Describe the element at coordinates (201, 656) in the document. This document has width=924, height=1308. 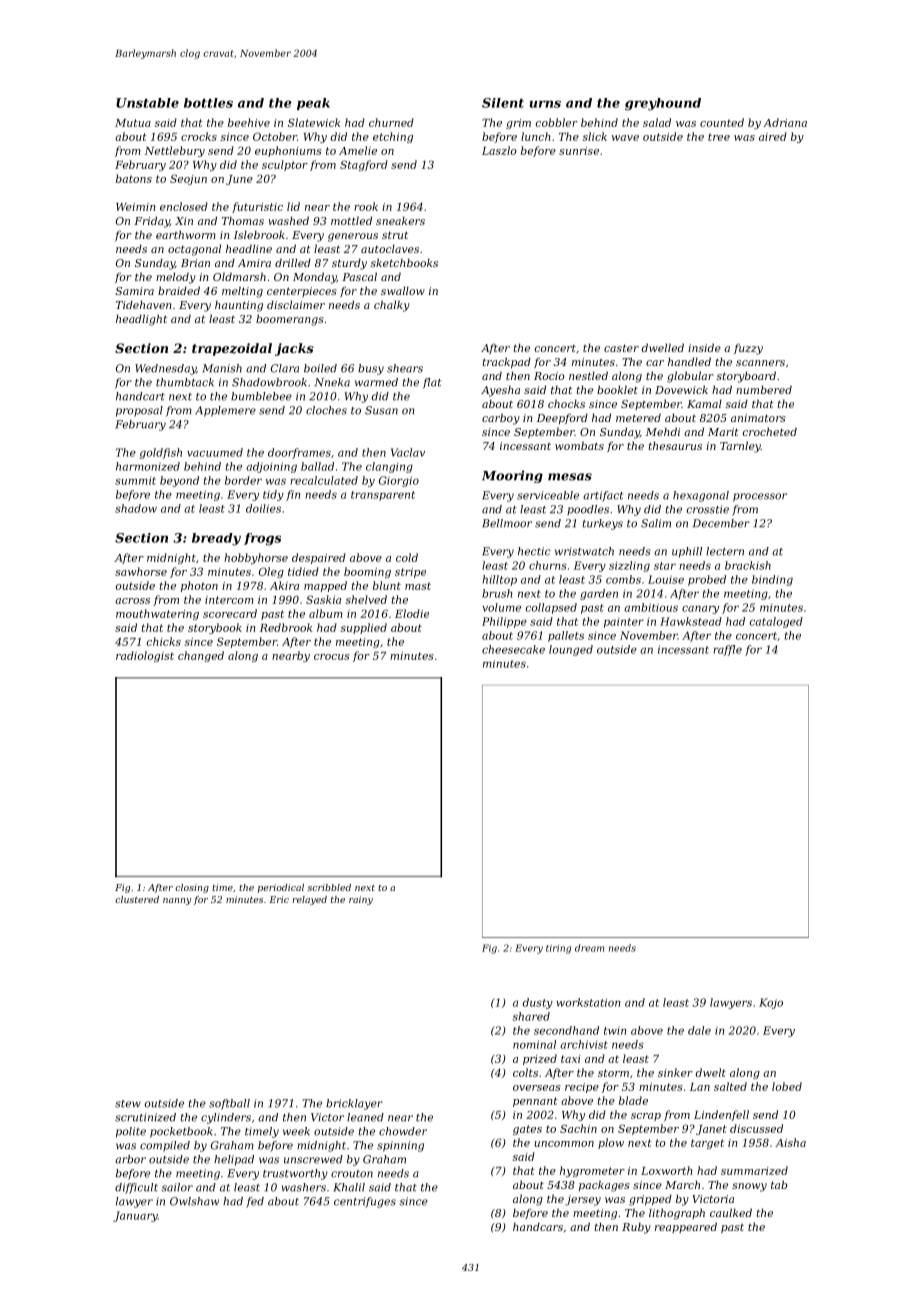
I see `changed` at that location.
